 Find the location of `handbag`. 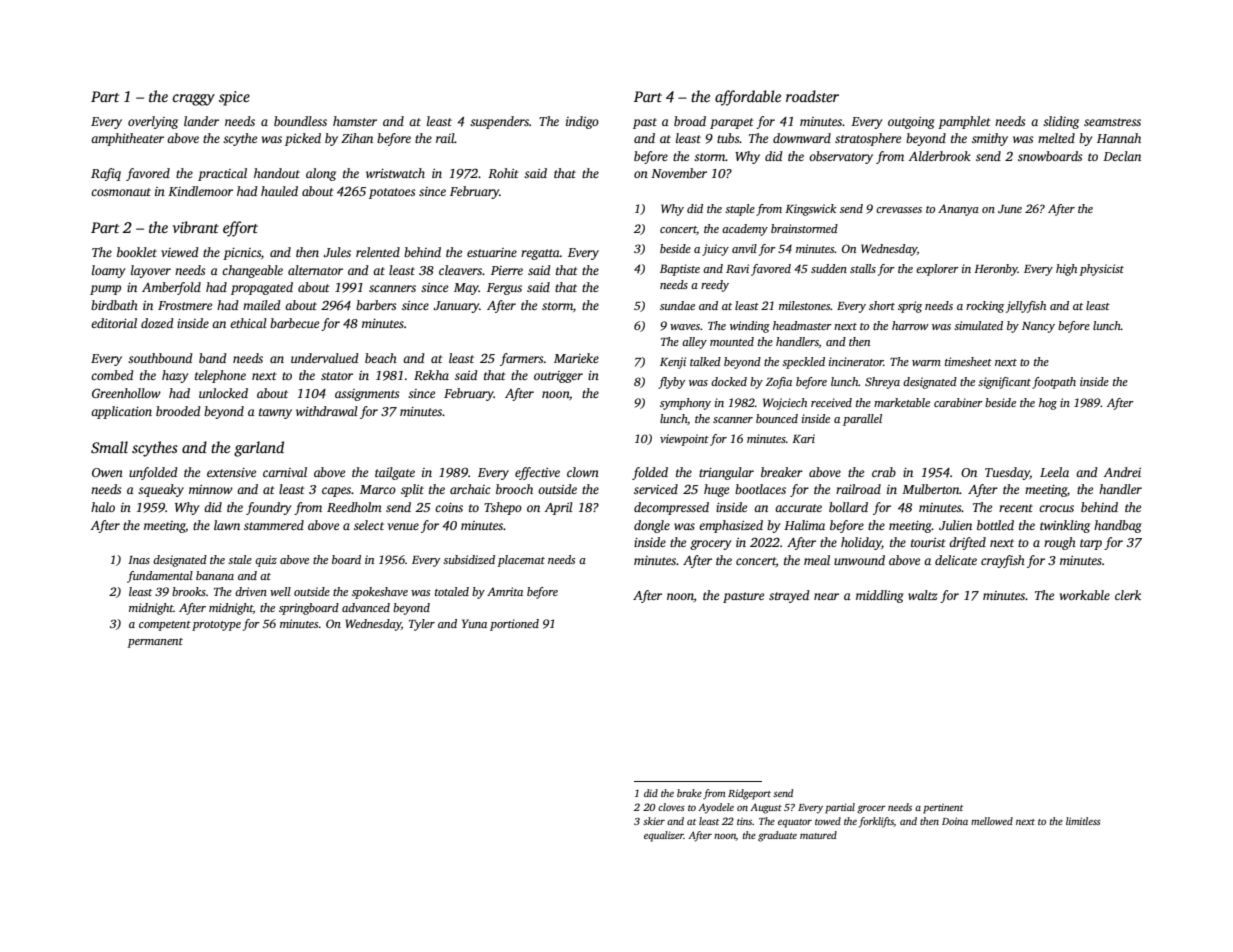

handbag is located at coordinates (1118, 526).
